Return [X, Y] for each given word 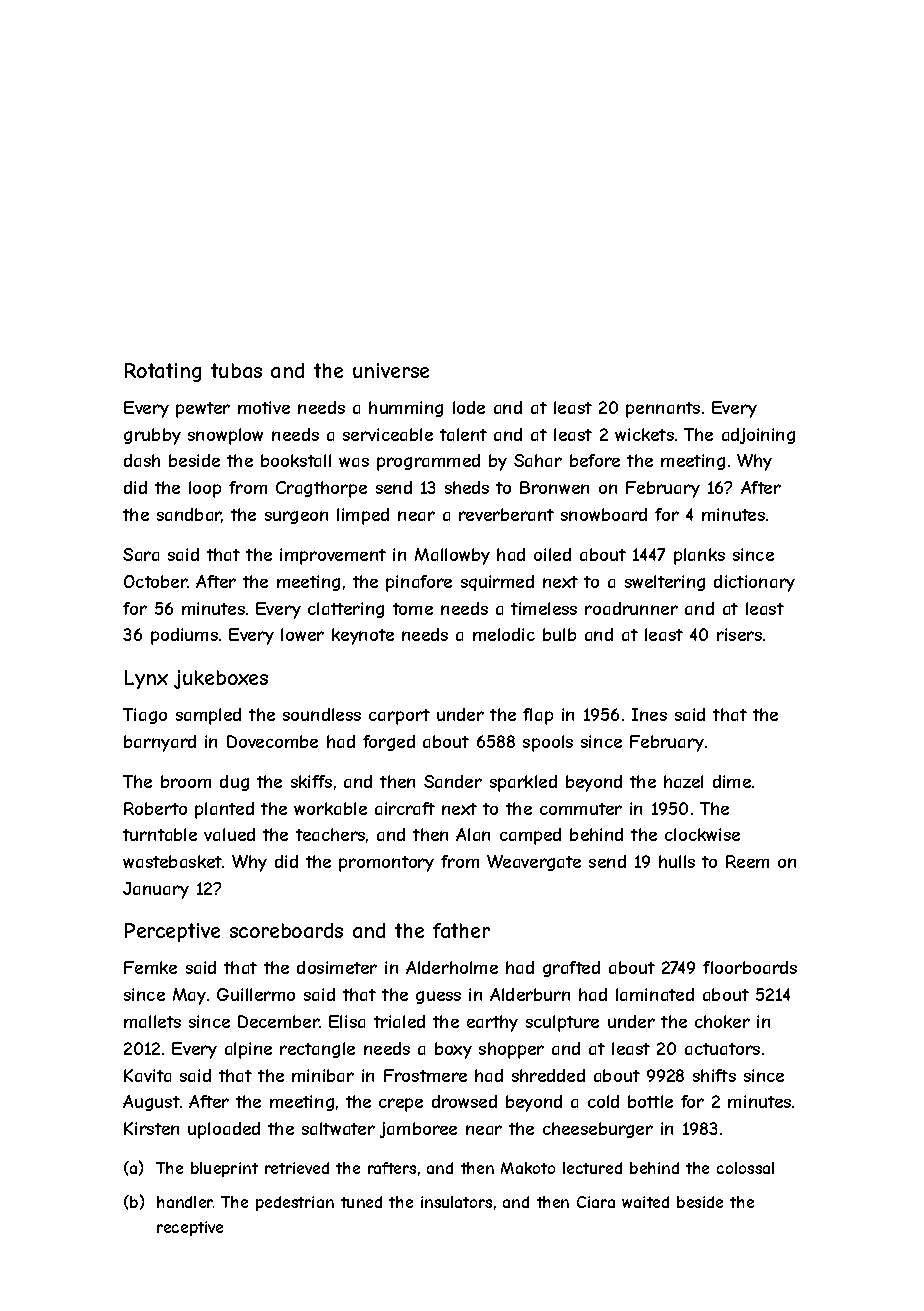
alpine [248, 1050]
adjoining [758, 436]
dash [142, 460]
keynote [363, 636]
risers [739, 634]
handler [185, 1202]
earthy [492, 1023]
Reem [747, 861]
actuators [722, 1049]
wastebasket [172, 861]
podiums [184, 636]
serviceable [388, 434]
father [461, 930]
